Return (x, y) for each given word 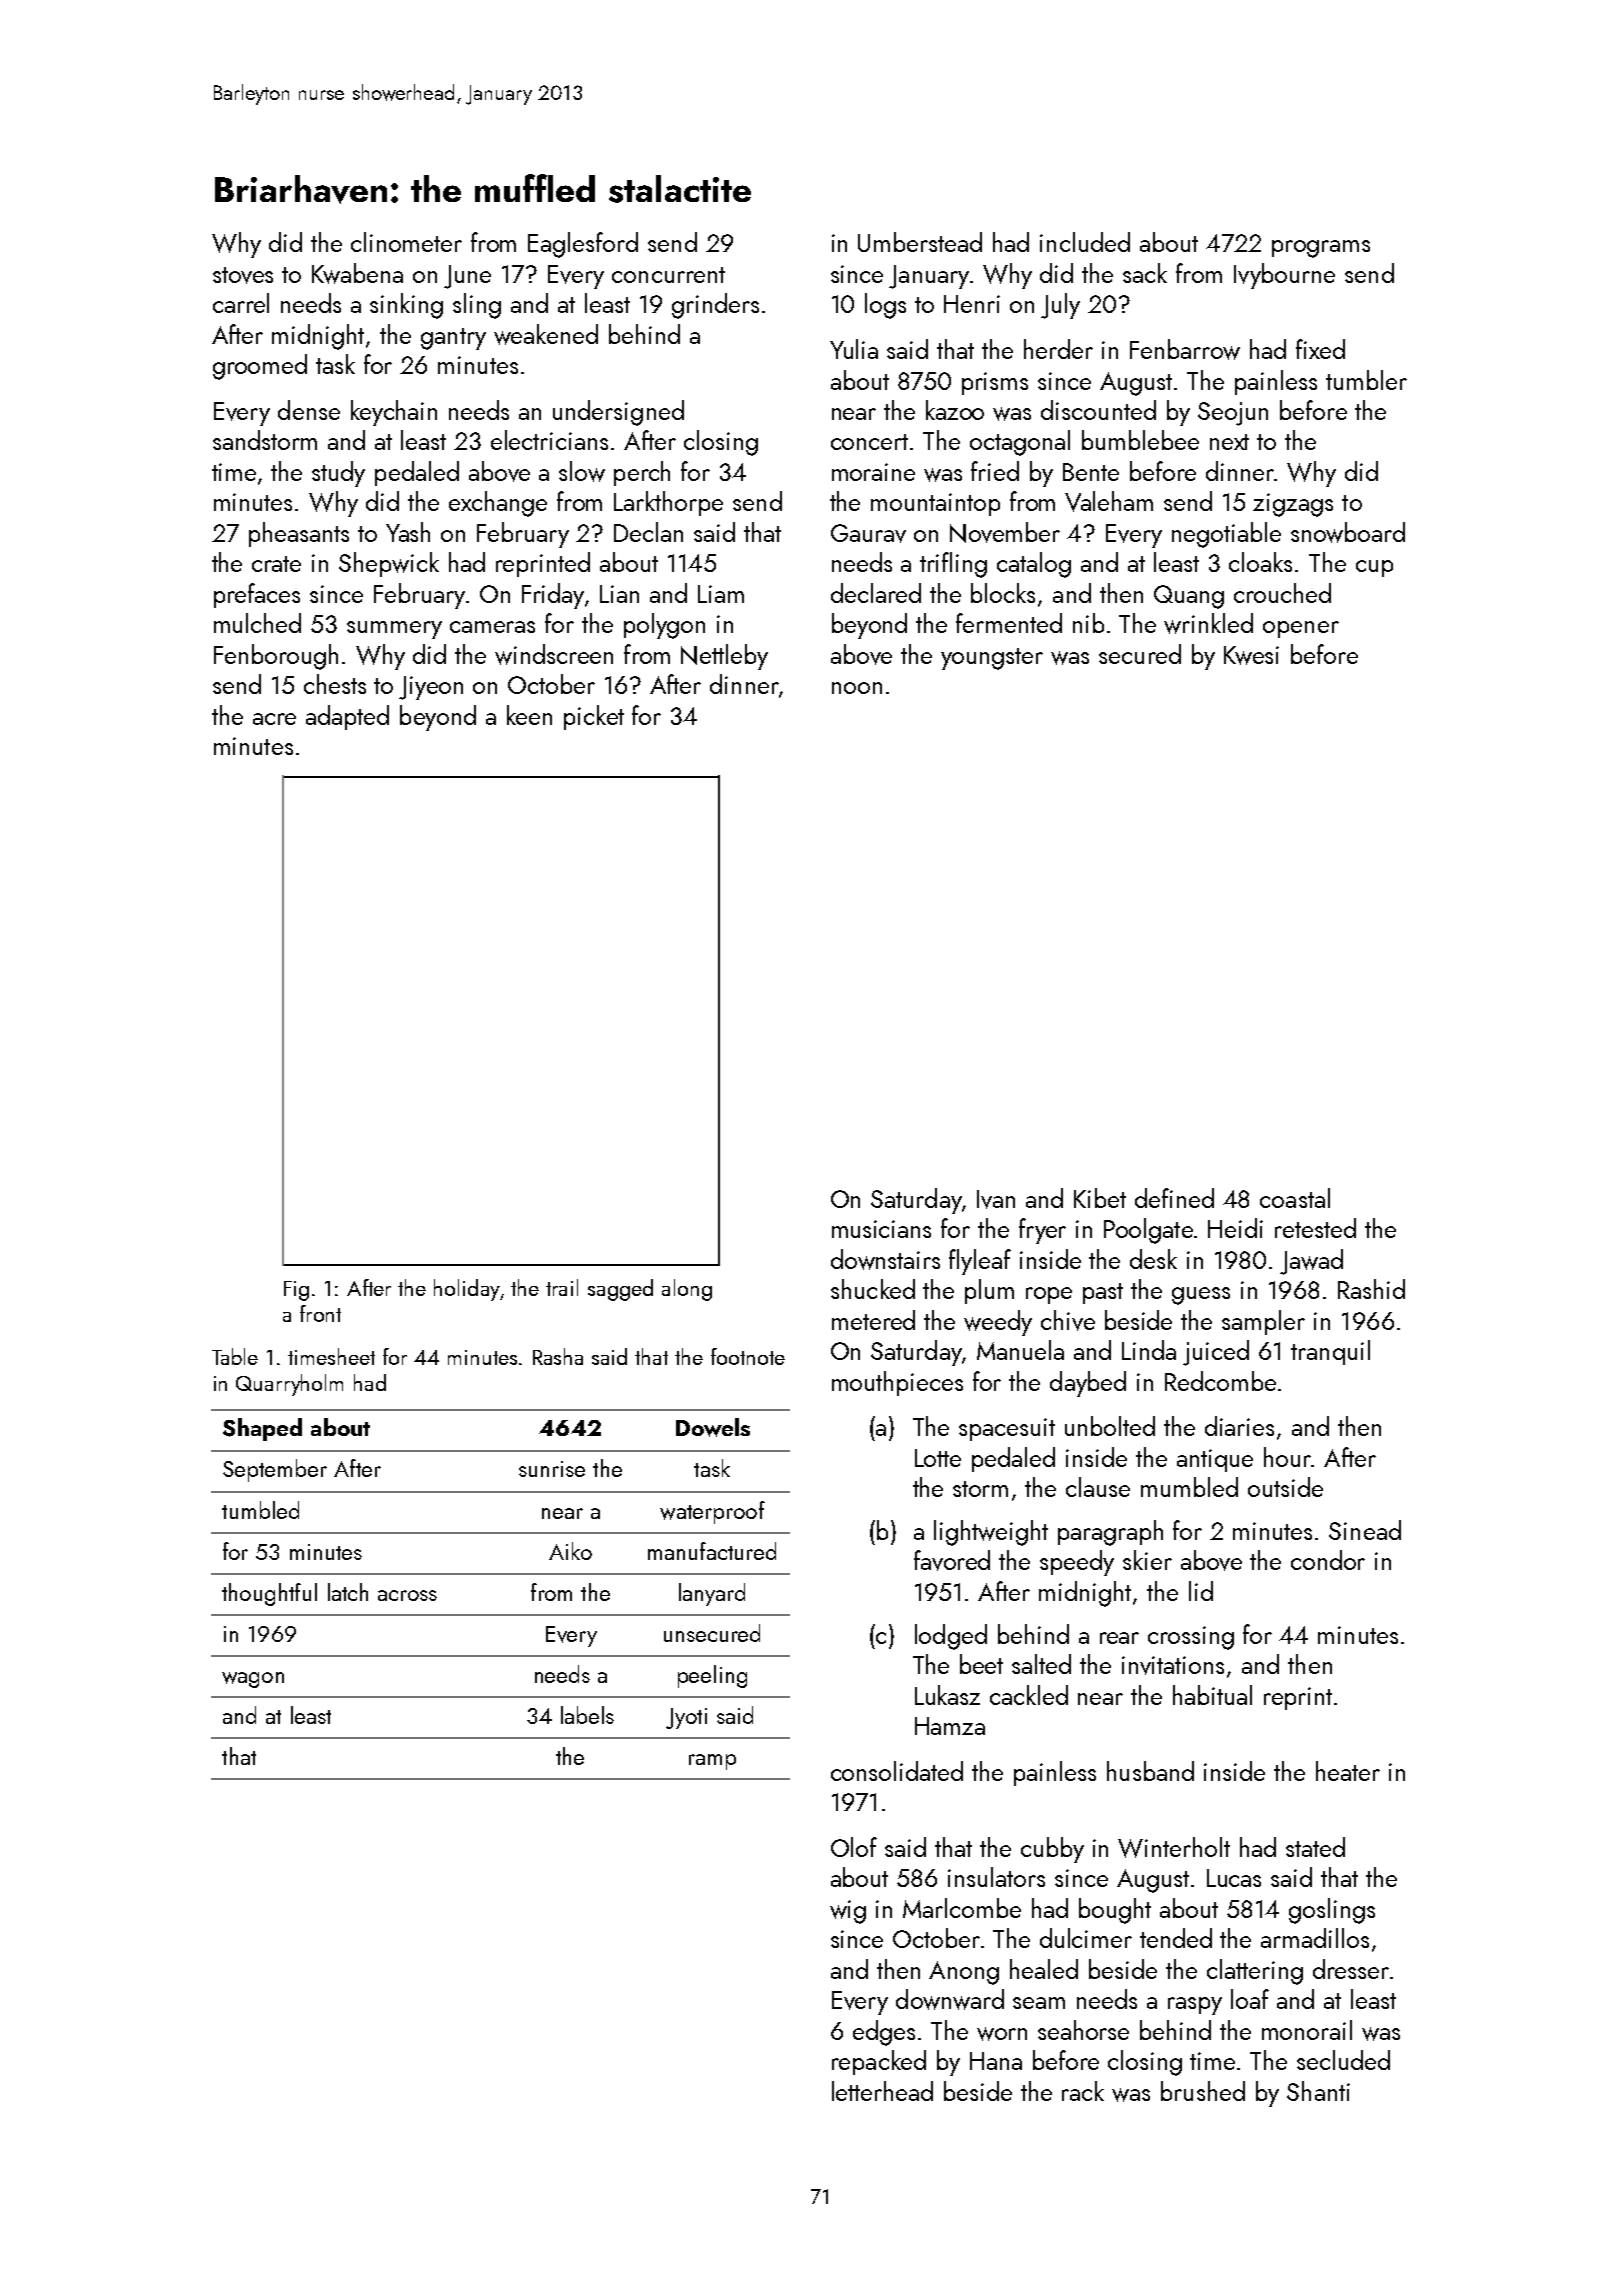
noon (857, 688)
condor (1328, 1560)
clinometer (406, 242)
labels (587, 1715)
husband (1150, 1771)
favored (952, 1560)
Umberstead (920, 242)
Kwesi (1251, 655)
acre (274, 719)
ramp (712, 1762)
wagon (253, 1680)
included (1085, 242)
